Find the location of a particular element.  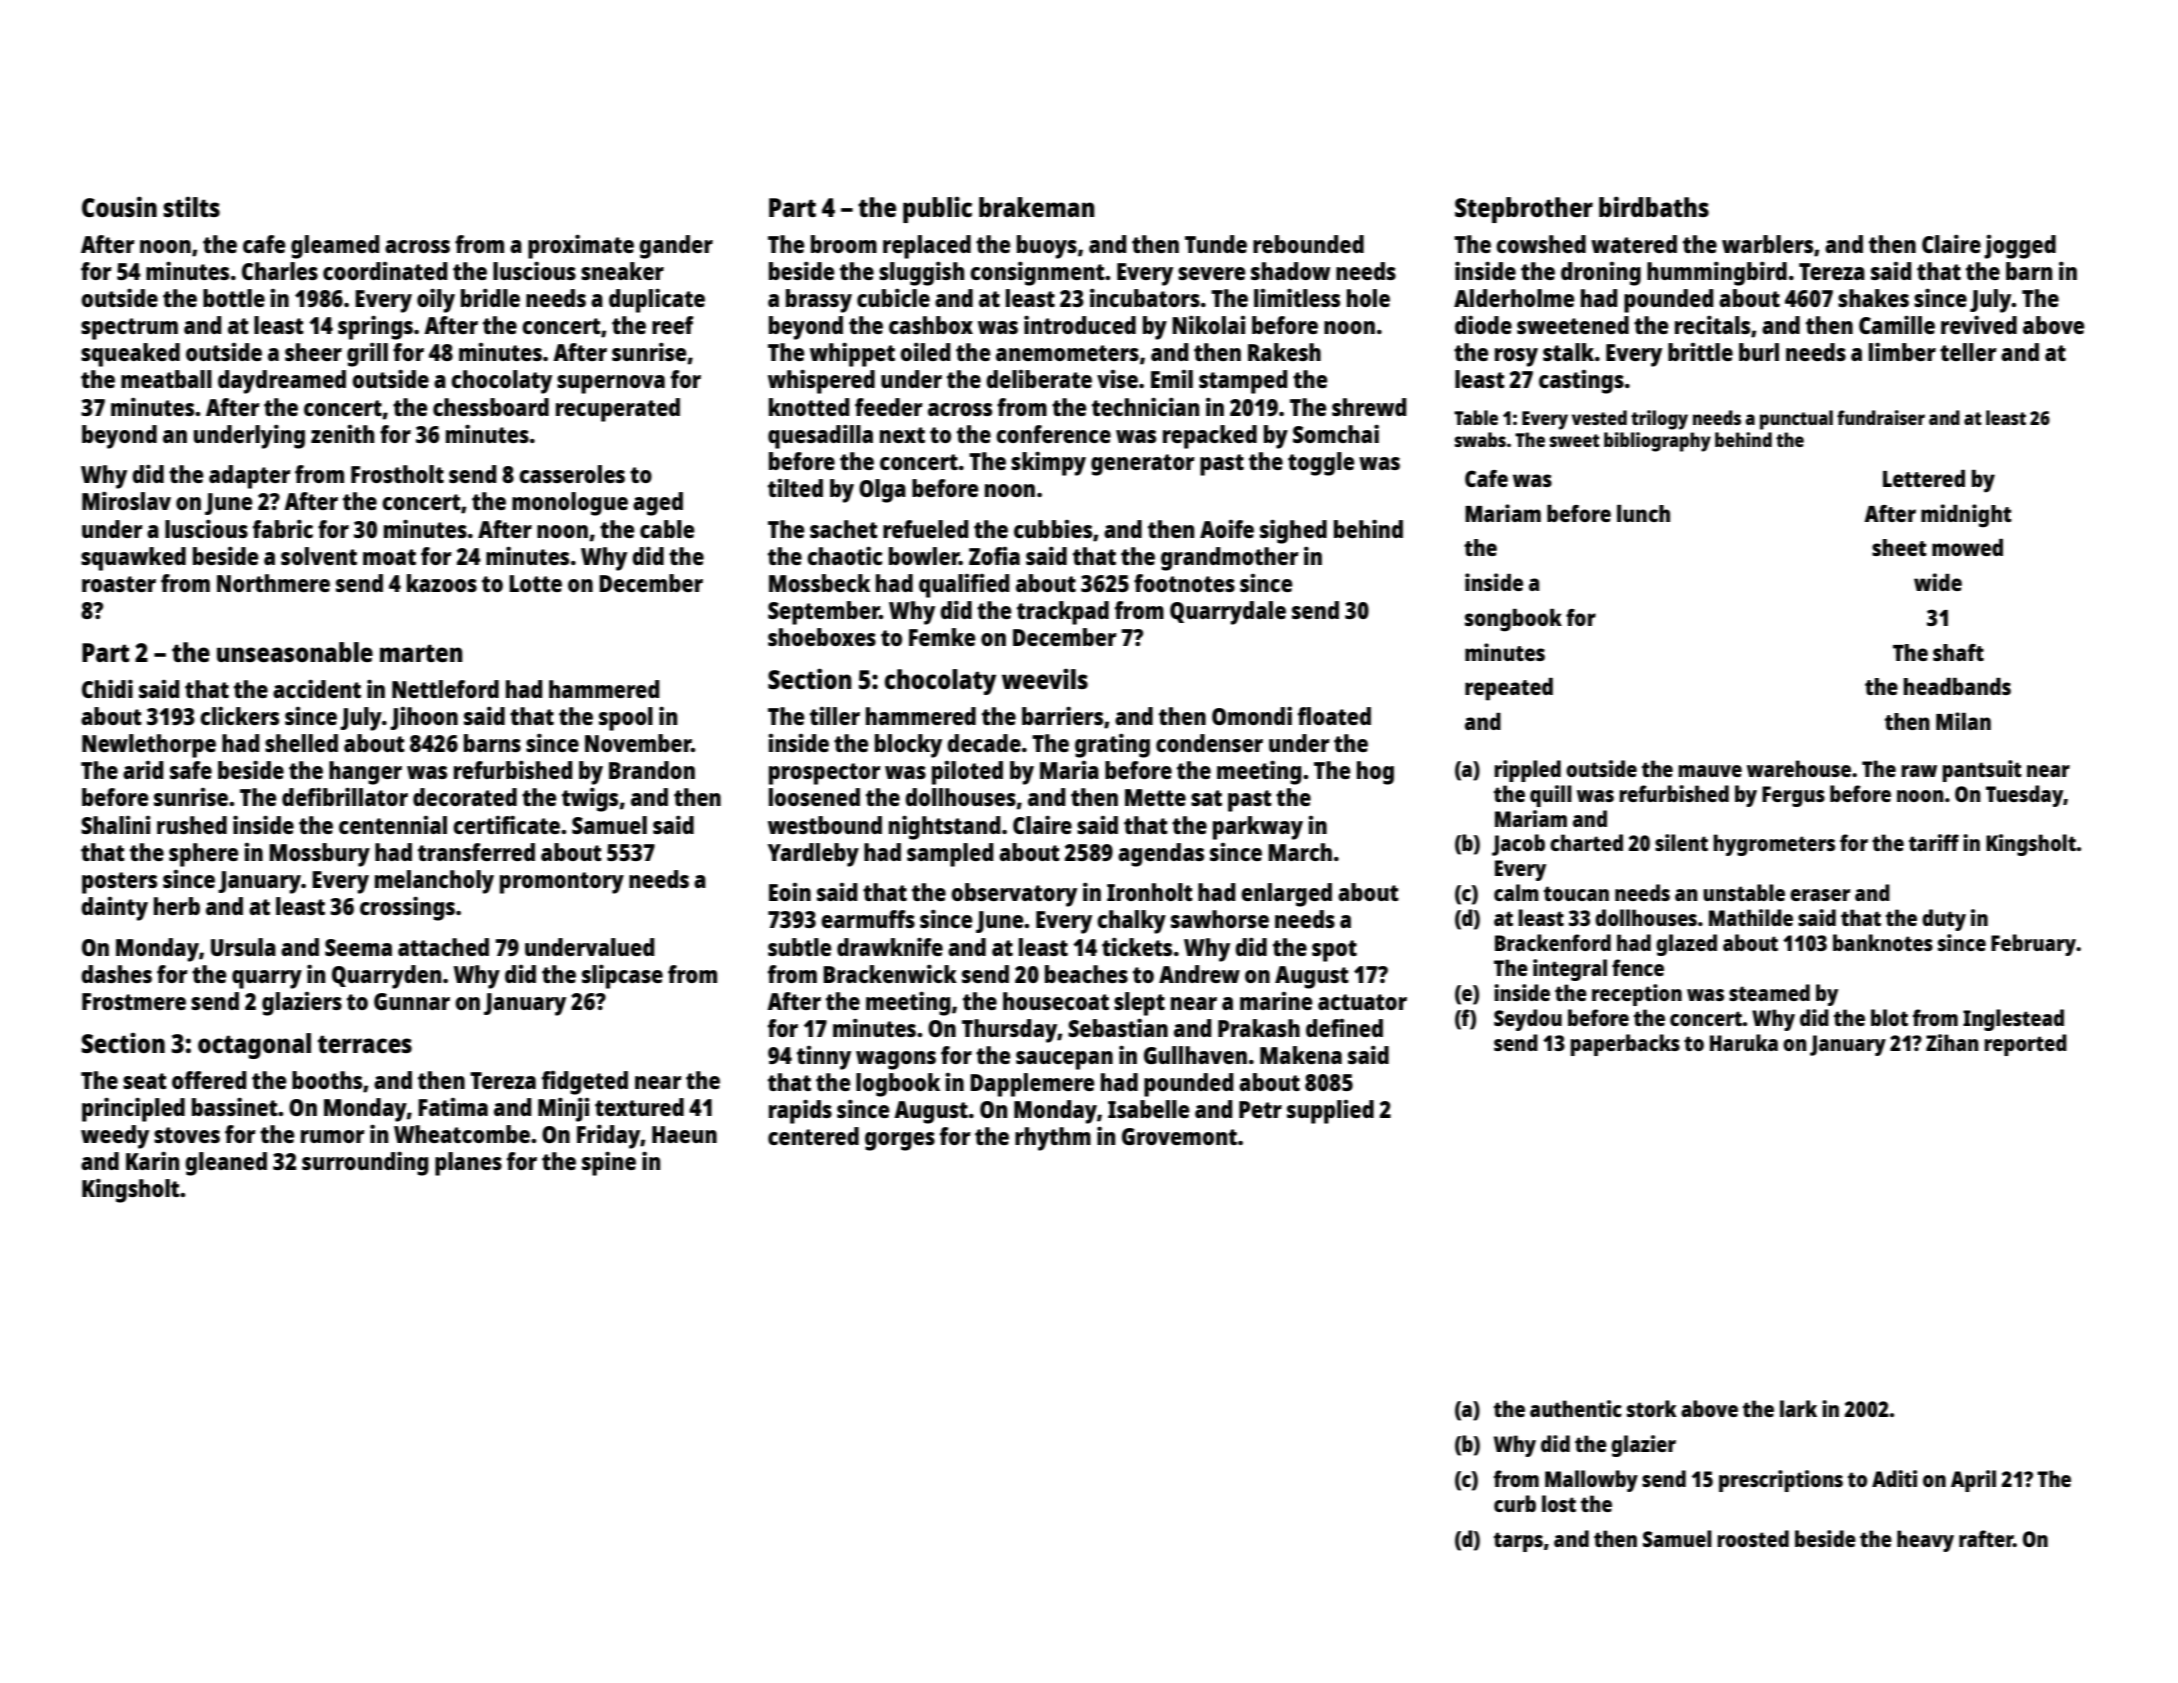

jogged is located at coordinates (2020, 247).
